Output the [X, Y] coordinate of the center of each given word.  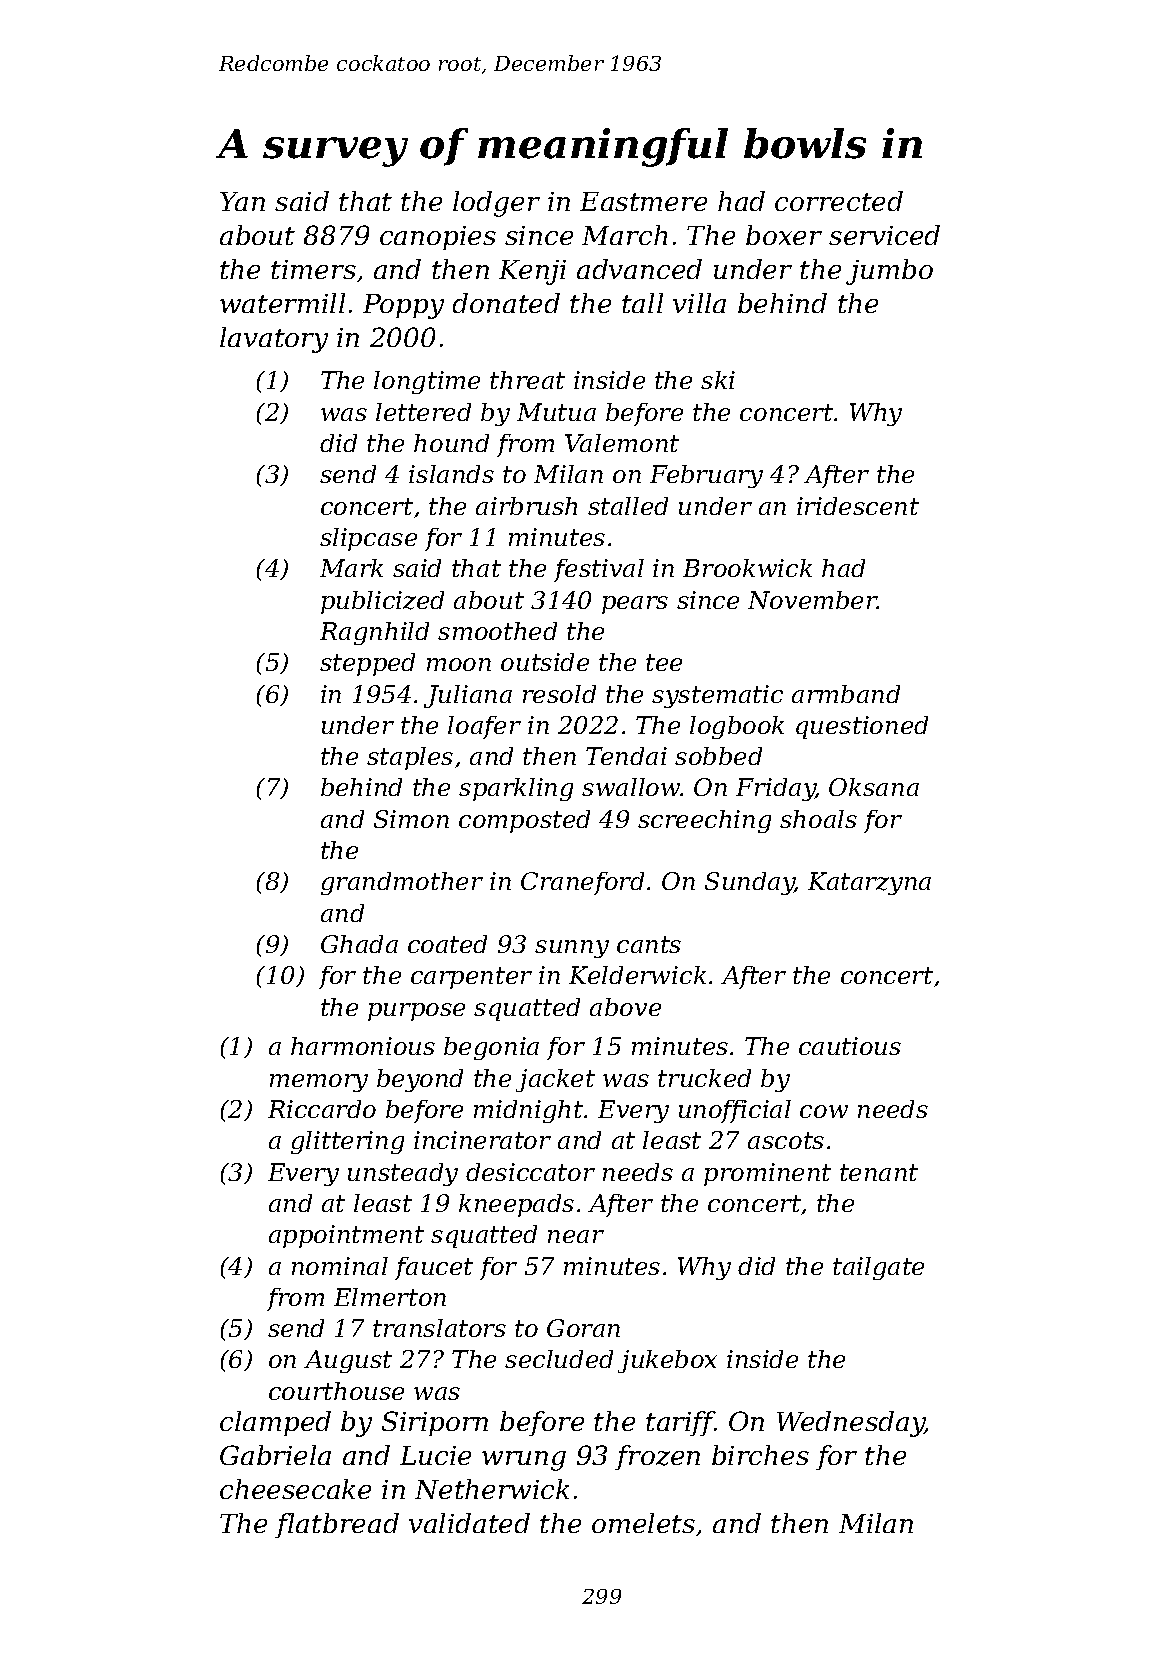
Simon [411, 819]
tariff [680, 1423]
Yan [242, 201]
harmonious [363, 1046]
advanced [639, 269]
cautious [850, 1046]
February [706, 476]
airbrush [526, 506]
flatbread [337, 1525]
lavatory [274, 340]
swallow [631, 787]
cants [649, 944]
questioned [862, 727]
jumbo [889, 272]
